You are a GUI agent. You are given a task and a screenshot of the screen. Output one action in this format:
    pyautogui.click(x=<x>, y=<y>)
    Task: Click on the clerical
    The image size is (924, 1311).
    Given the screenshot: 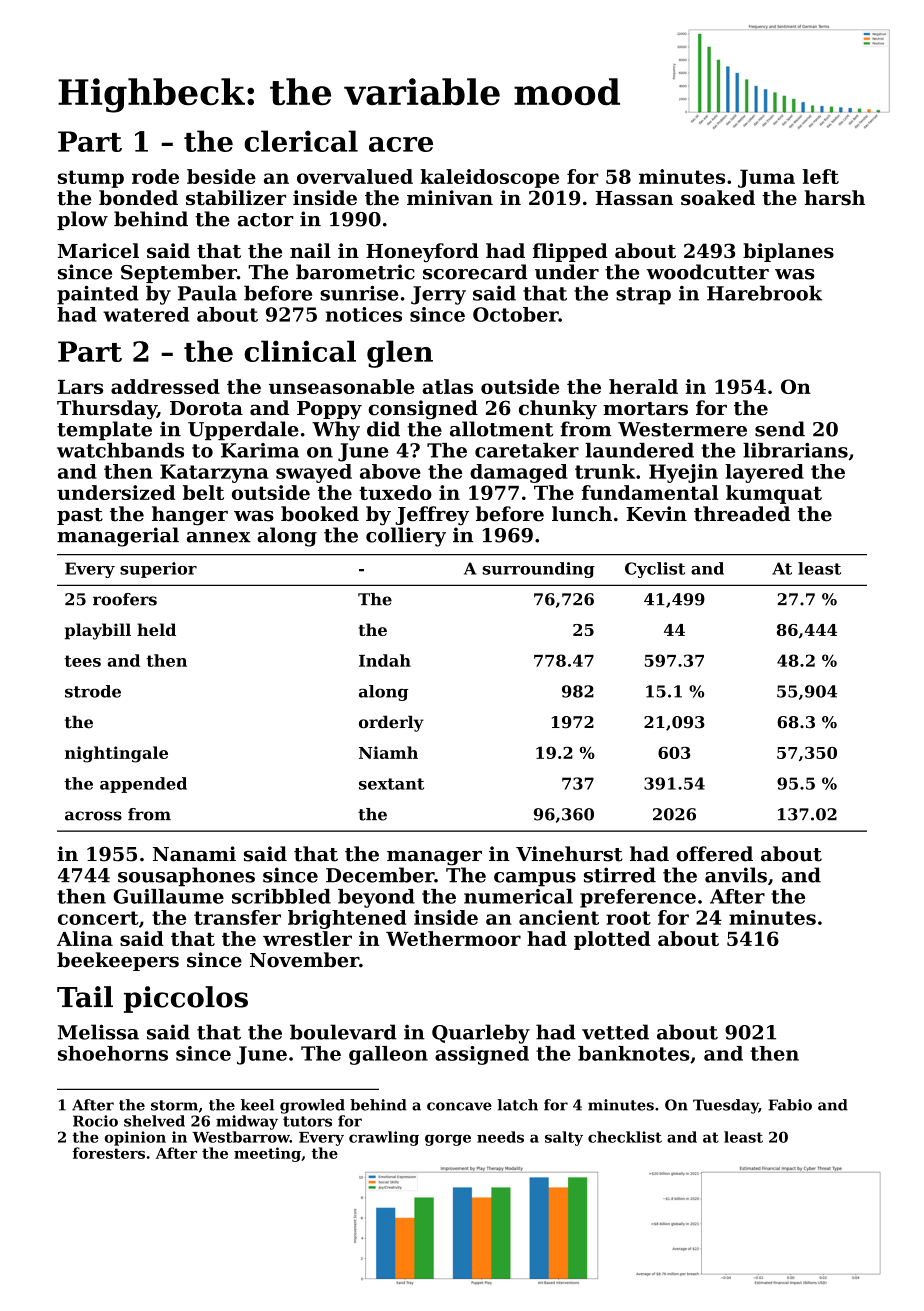 What is the action you would take?
    pyautogui.click(x=301, y=141)
